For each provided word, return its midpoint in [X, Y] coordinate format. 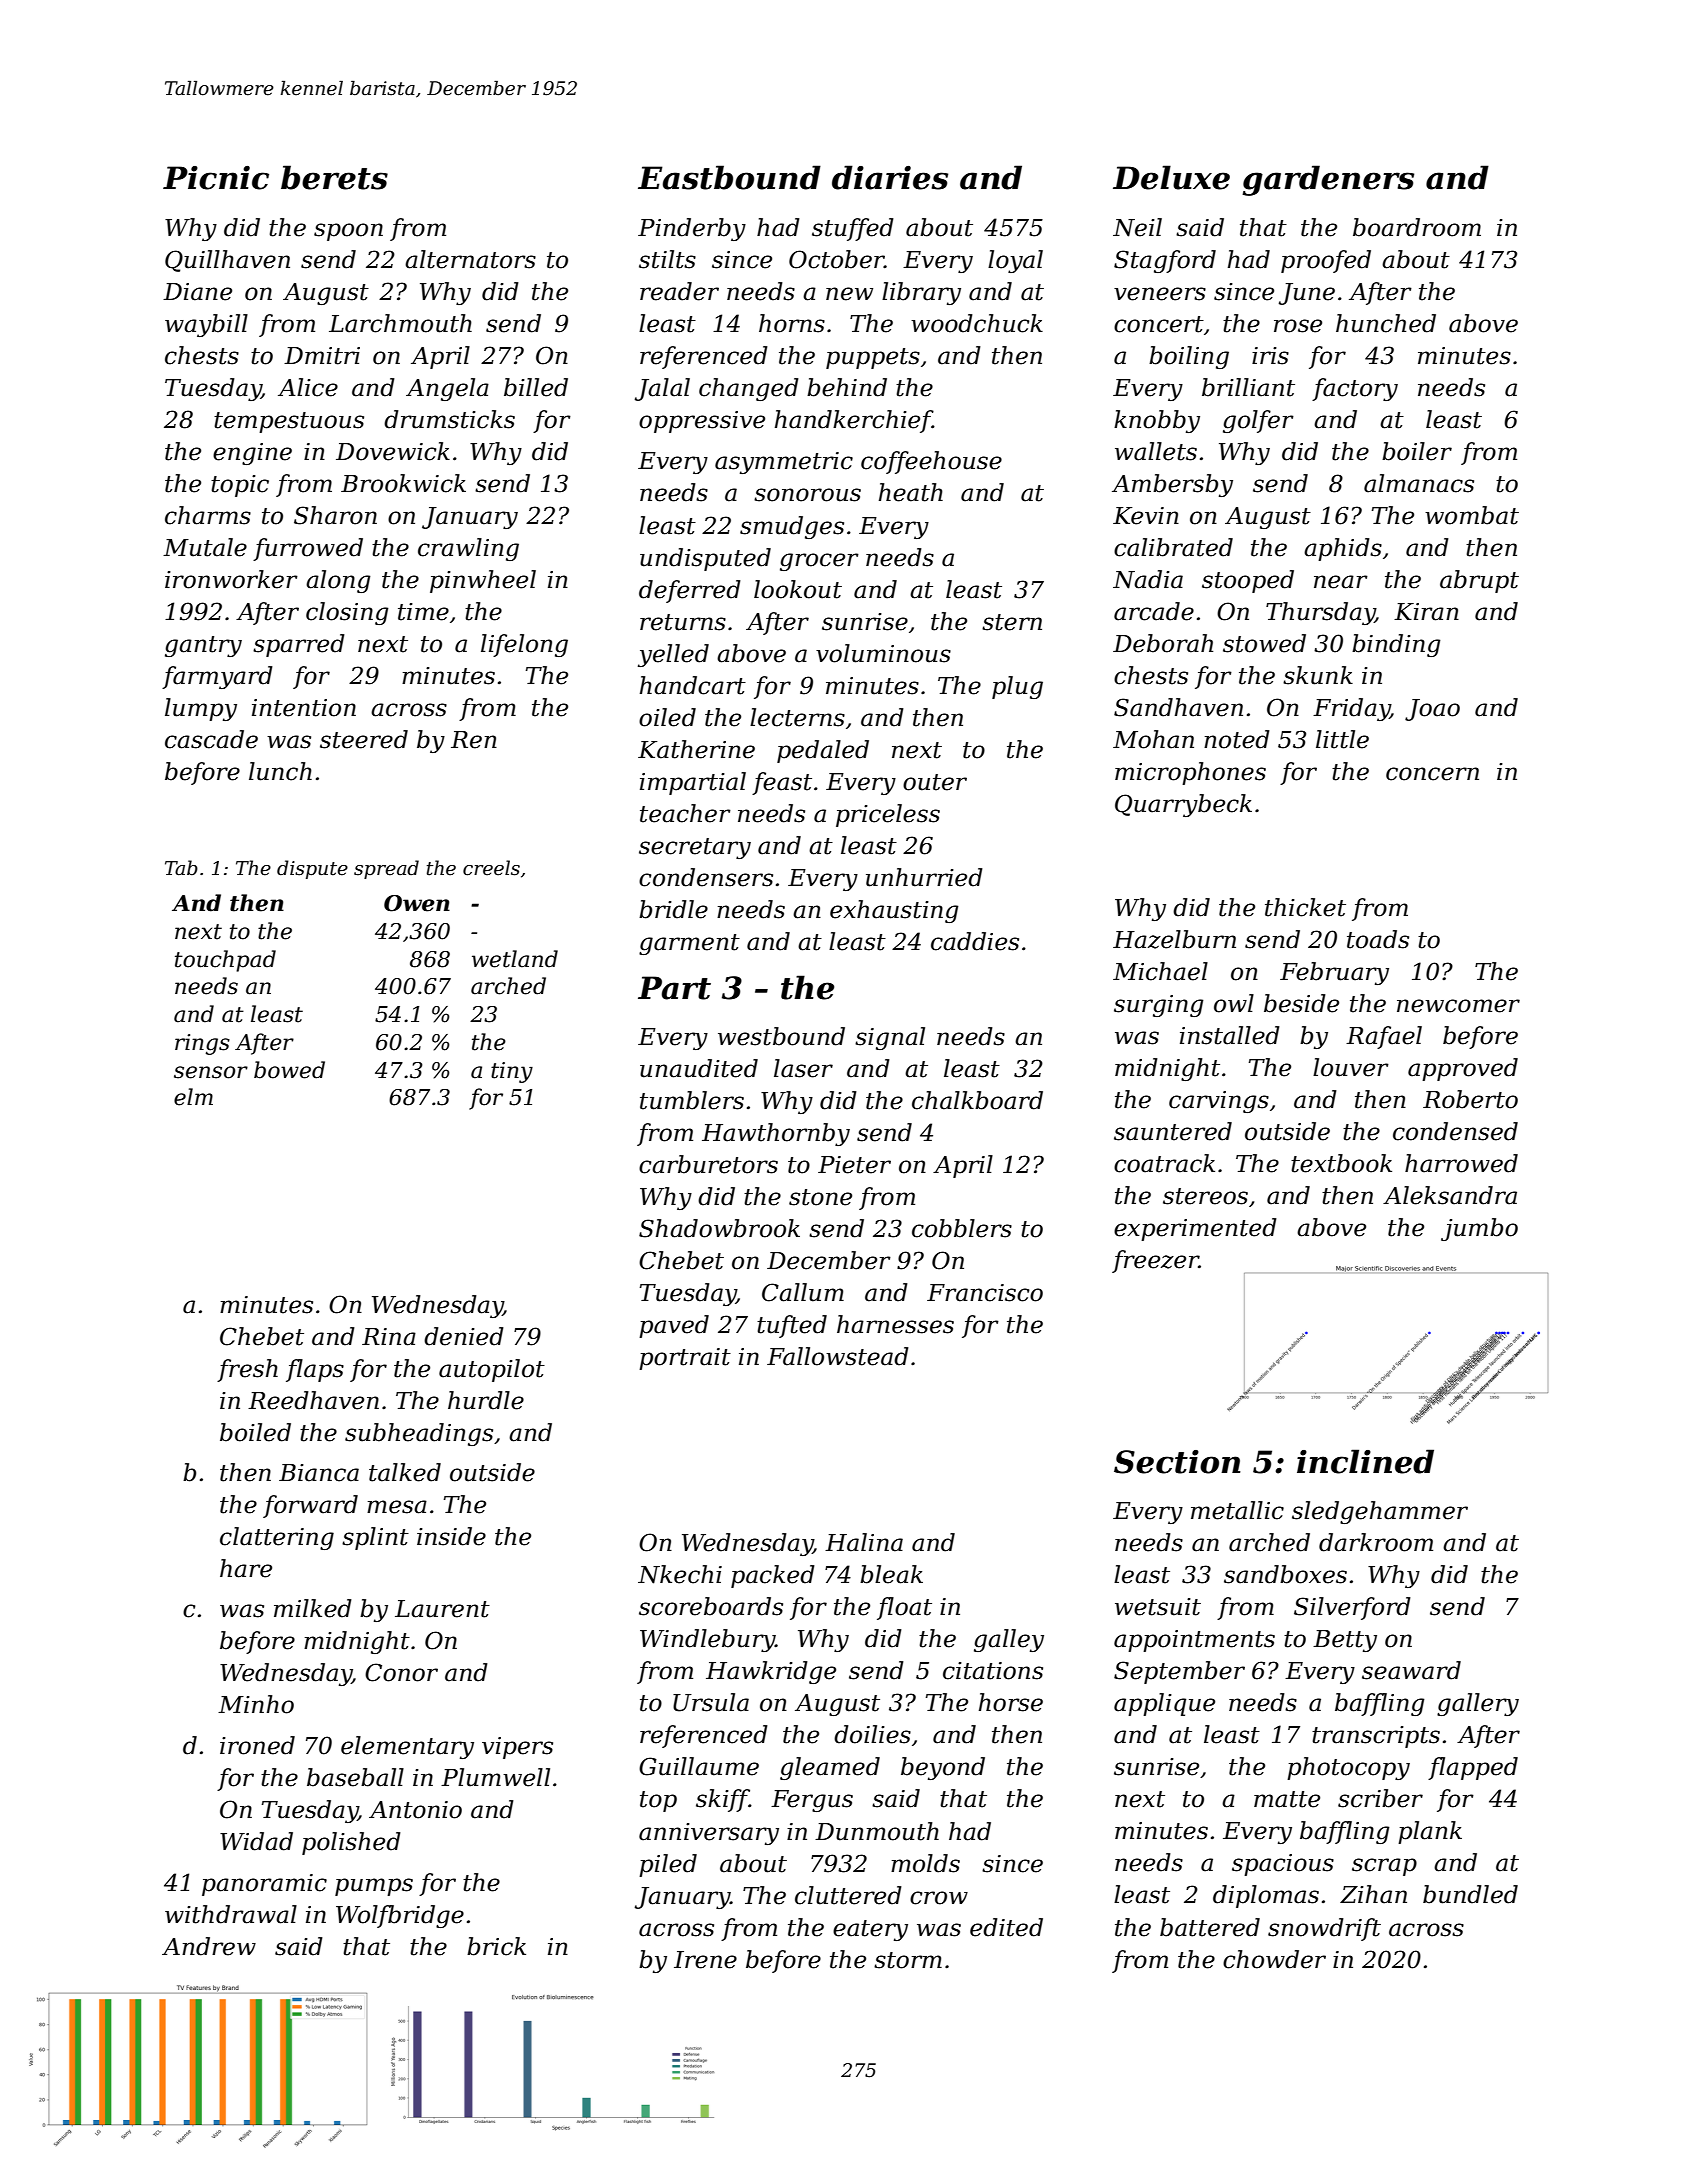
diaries [890, 177]
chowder [1274, 1959]
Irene [705, 1960]
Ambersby [1172, 485]
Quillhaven [227, 261]
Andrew [209, 1946]
